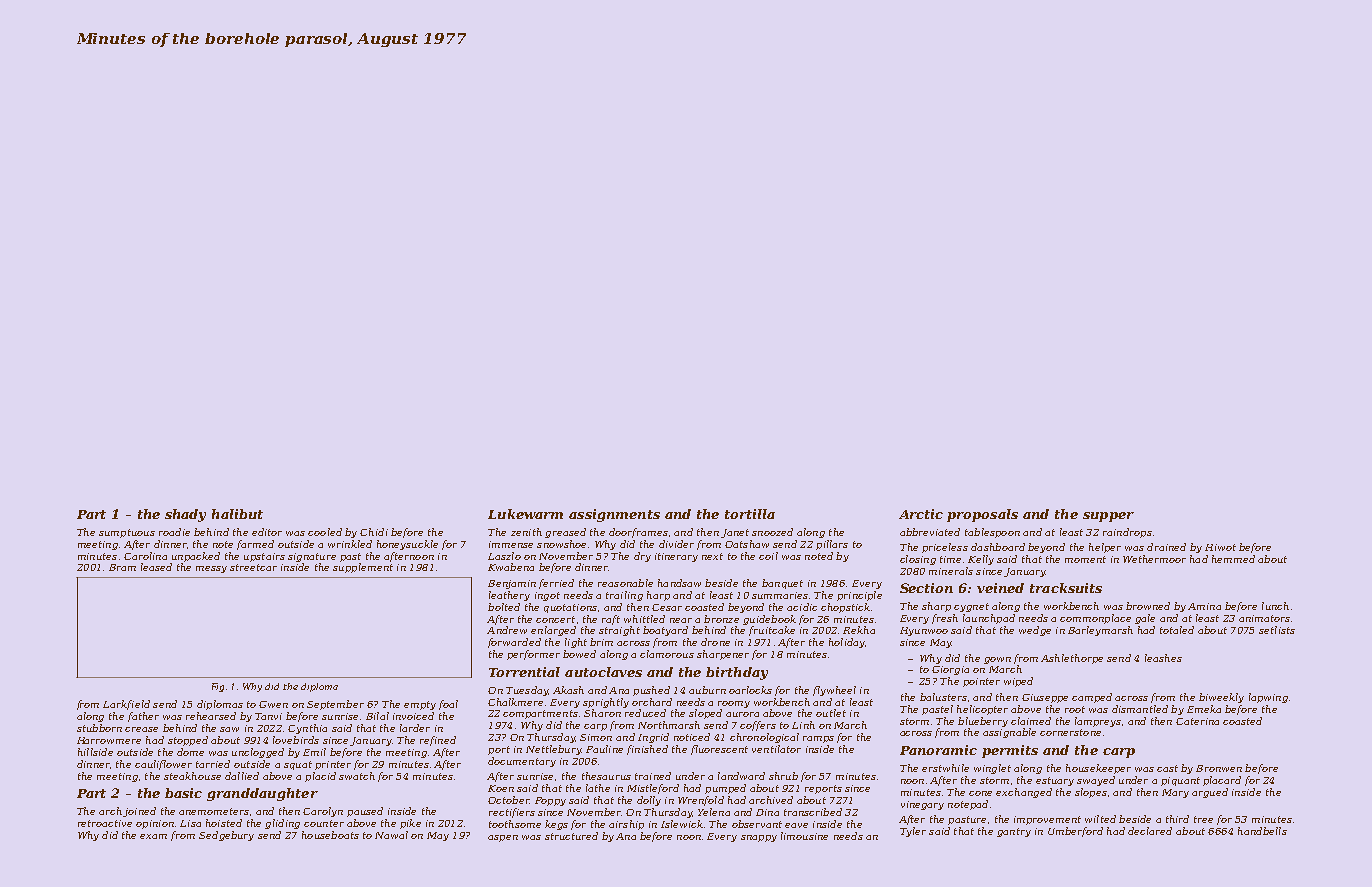 This page has width=1372, height=887. What do you see at coordinates (188, 741) in the page?
I see `stopped` at bounding box center [188, 741].
